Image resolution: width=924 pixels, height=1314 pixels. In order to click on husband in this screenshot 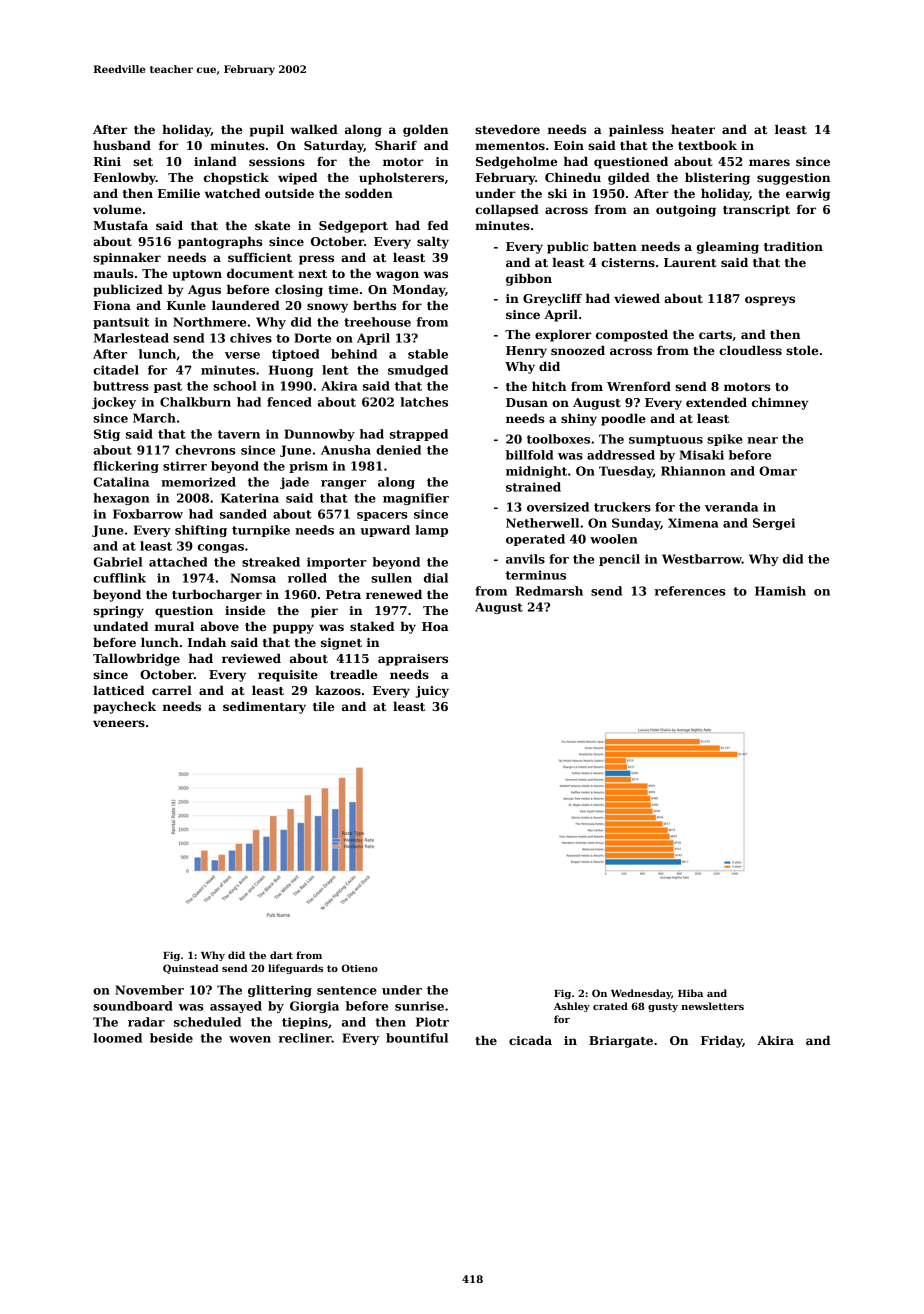, I will do `click(122, 145)`.
